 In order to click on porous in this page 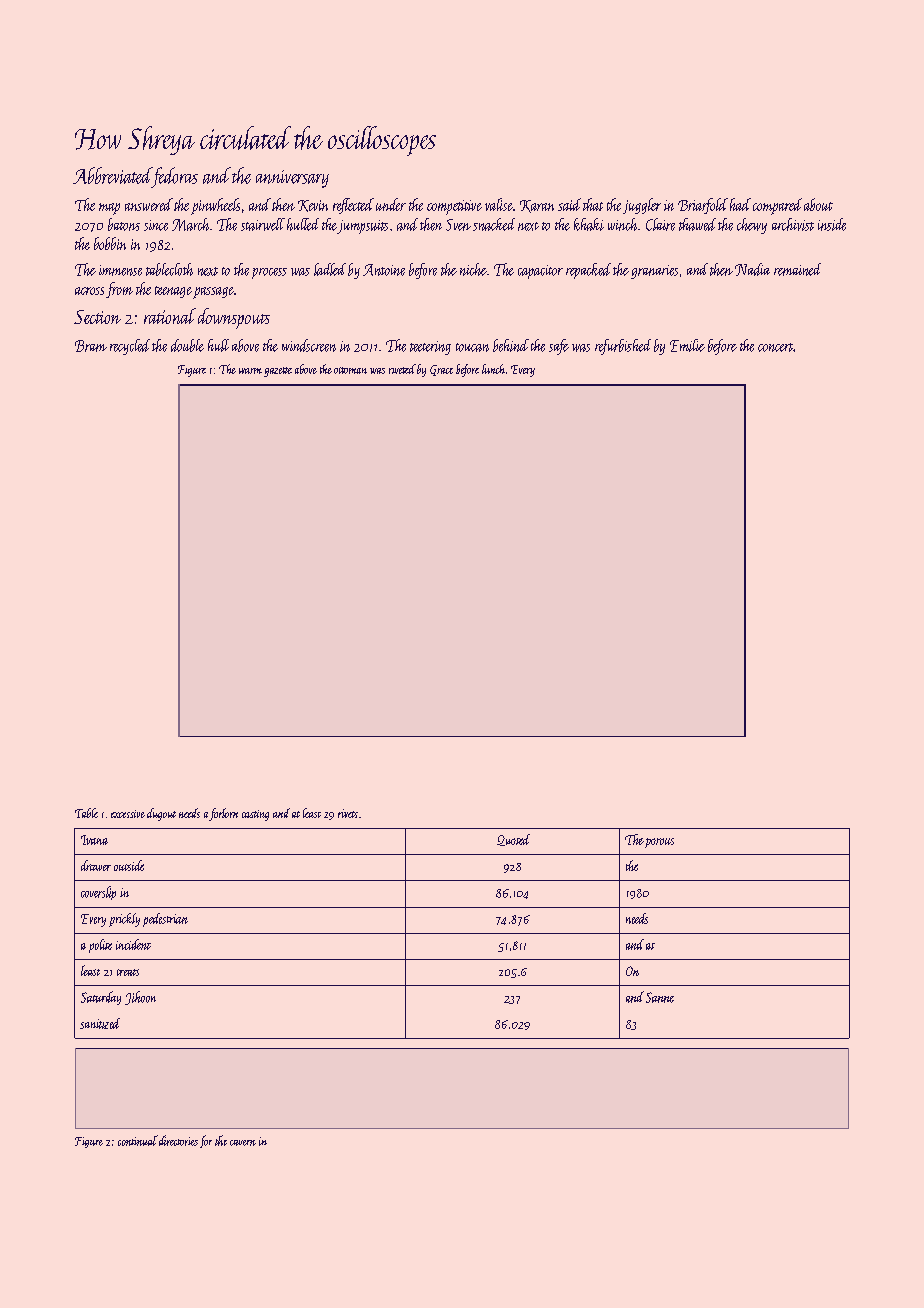, I will do `click(659, 843)`.
